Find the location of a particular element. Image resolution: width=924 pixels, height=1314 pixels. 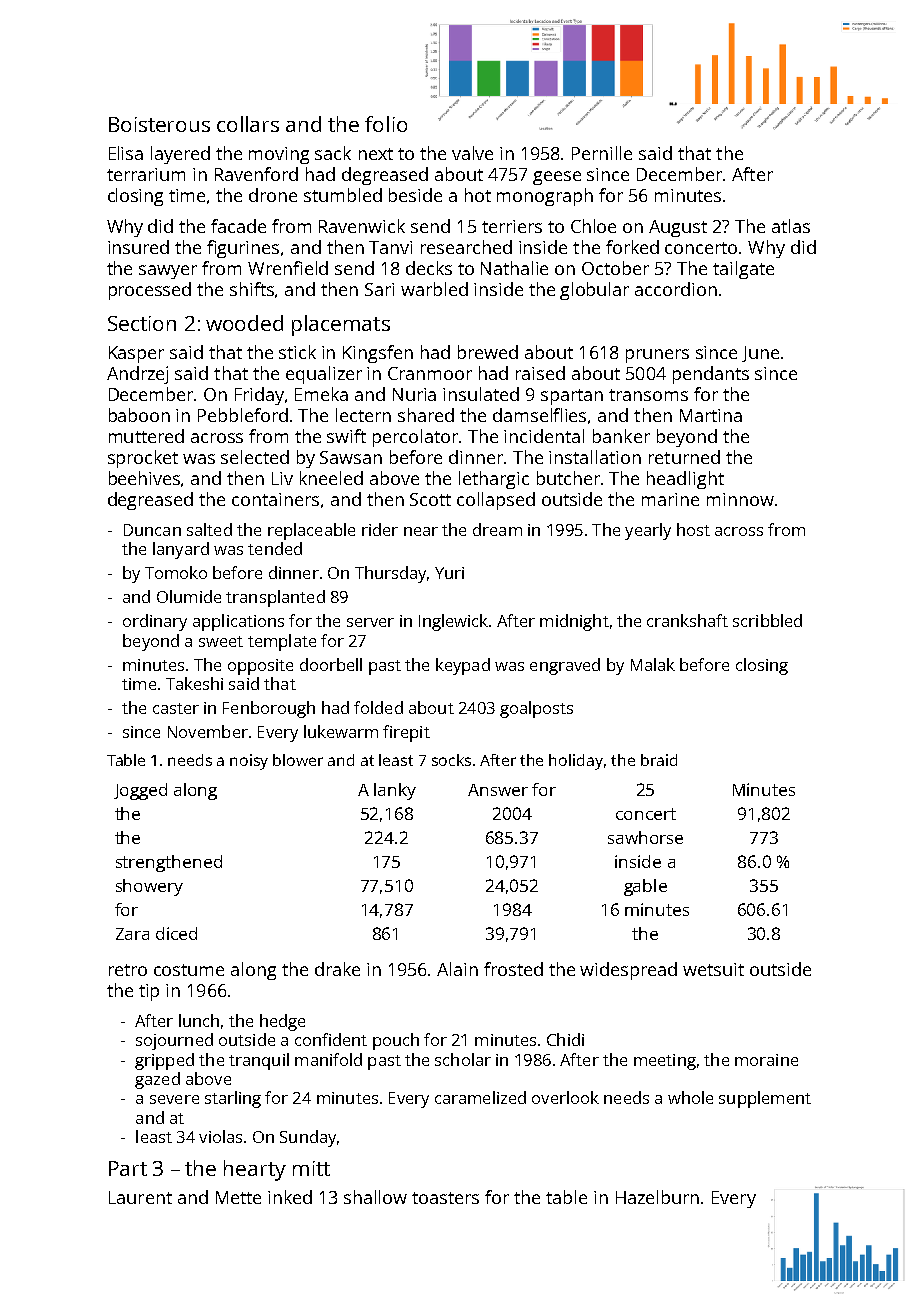

gazed is located at coordinates (157, 1080).
